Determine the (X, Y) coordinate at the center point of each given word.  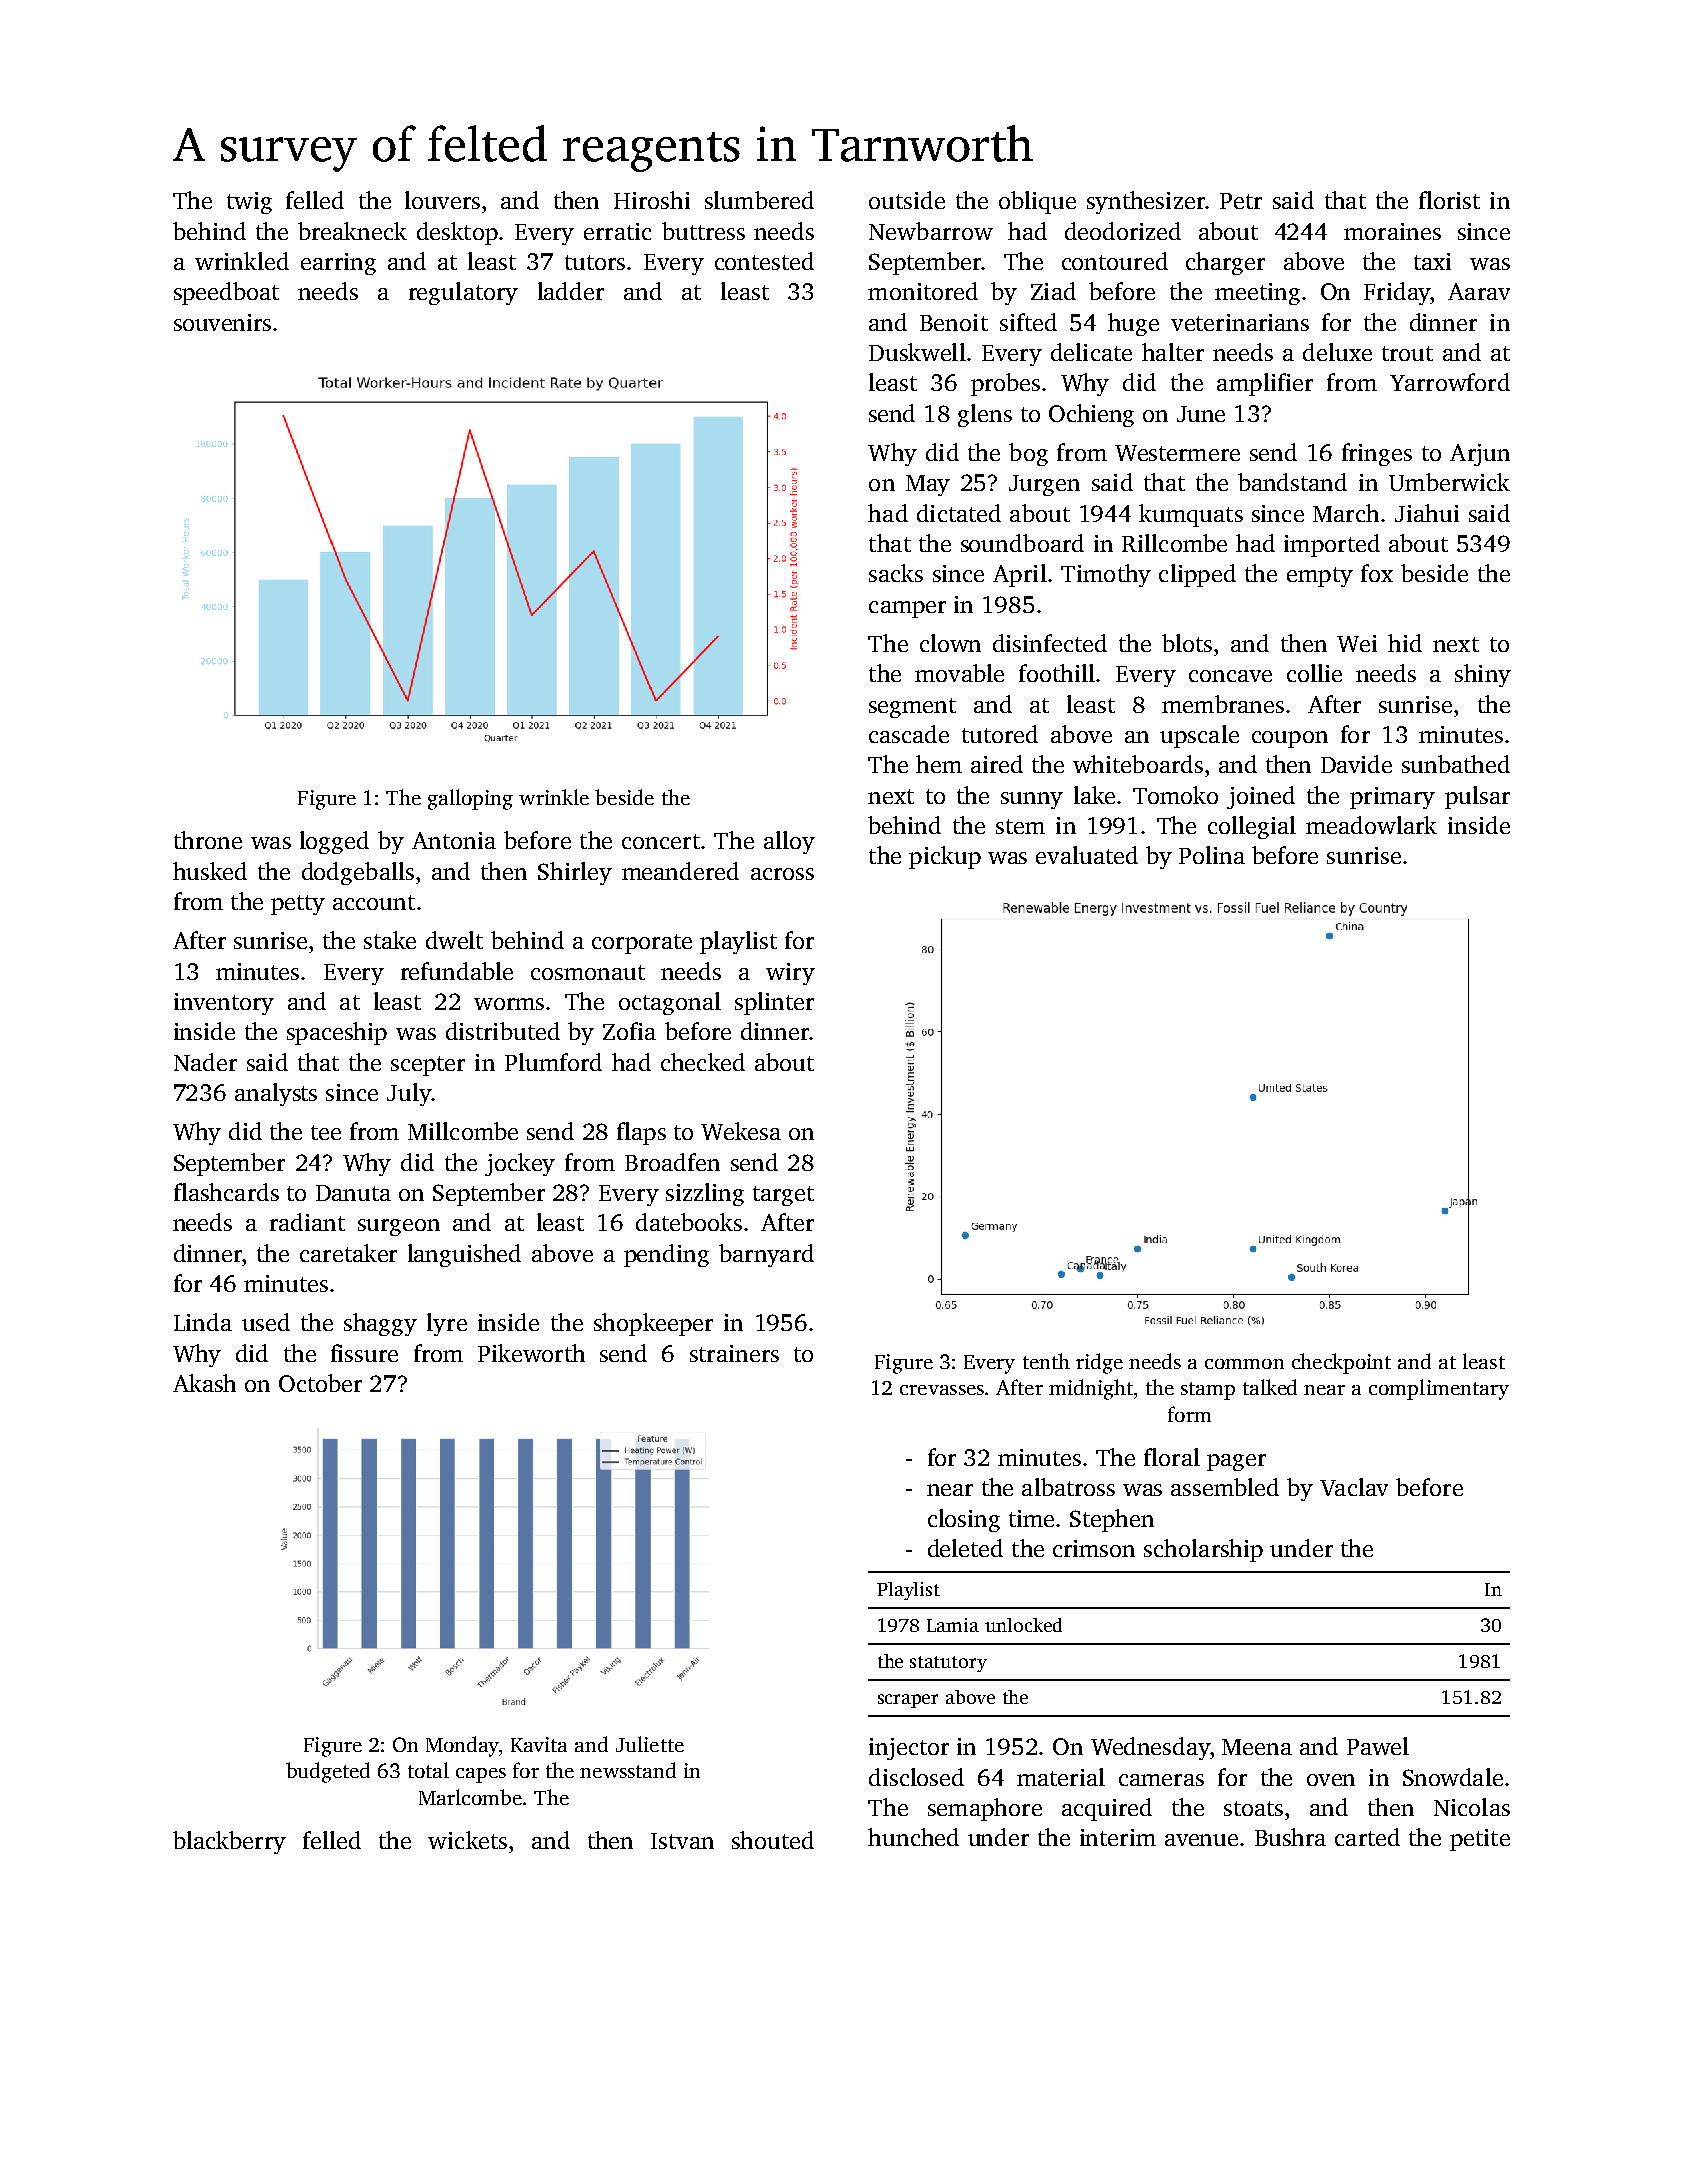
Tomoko (1175, 795)
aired (997, 764)
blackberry (229, 1842)
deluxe (1337, 352)
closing (964, 1520)
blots (1187, 643)
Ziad (1053, 291)
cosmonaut (588, 972)
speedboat (226, 293)
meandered (680, 871)
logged (334, 842)
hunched (913, 1837)
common (1244, 1364)
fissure (364, 1353)
